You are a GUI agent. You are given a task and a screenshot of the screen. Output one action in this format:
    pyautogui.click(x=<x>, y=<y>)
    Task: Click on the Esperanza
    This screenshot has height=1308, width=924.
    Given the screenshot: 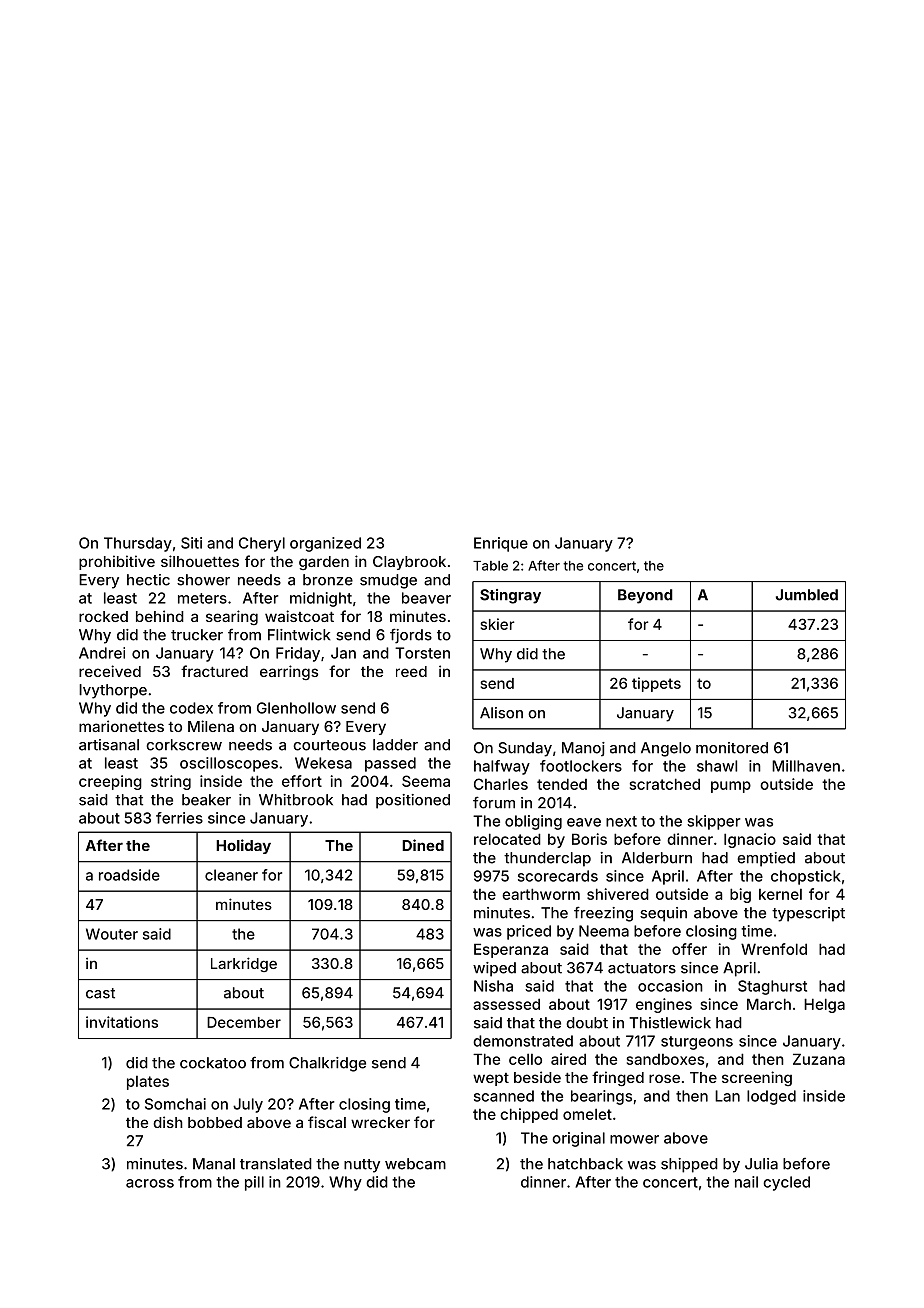 What is the action you would take?
    pyautogui.click(x=511, y=950)
